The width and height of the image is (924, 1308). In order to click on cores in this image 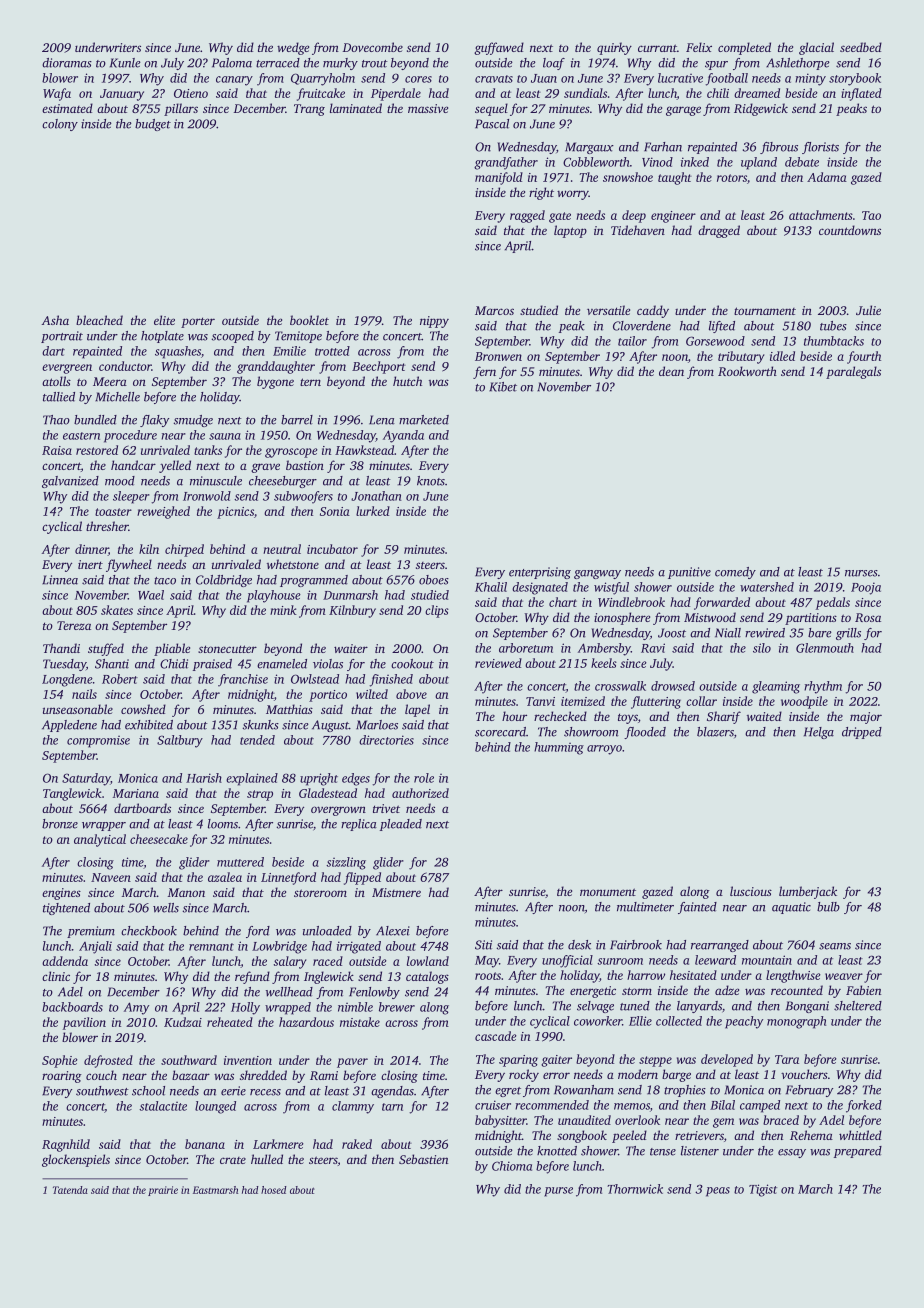, I will do `click(418, 79)`.
